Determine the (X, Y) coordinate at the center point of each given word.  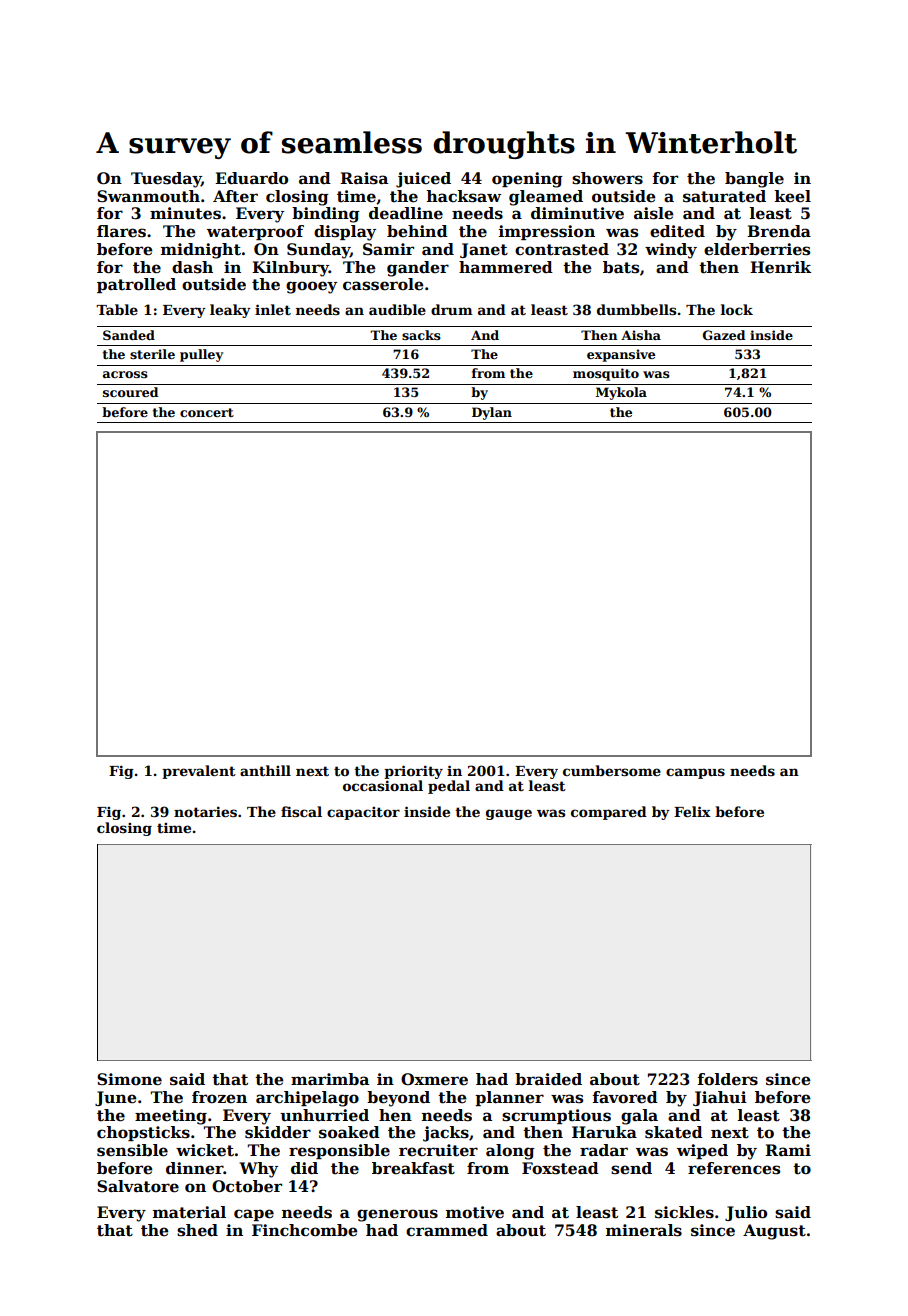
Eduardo (251, 178)
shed (197, 1230)
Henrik (780, 267)
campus (695, 773)
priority (413, 772)
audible (397, 309)
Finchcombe (305, 1230)
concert (207, 412)
